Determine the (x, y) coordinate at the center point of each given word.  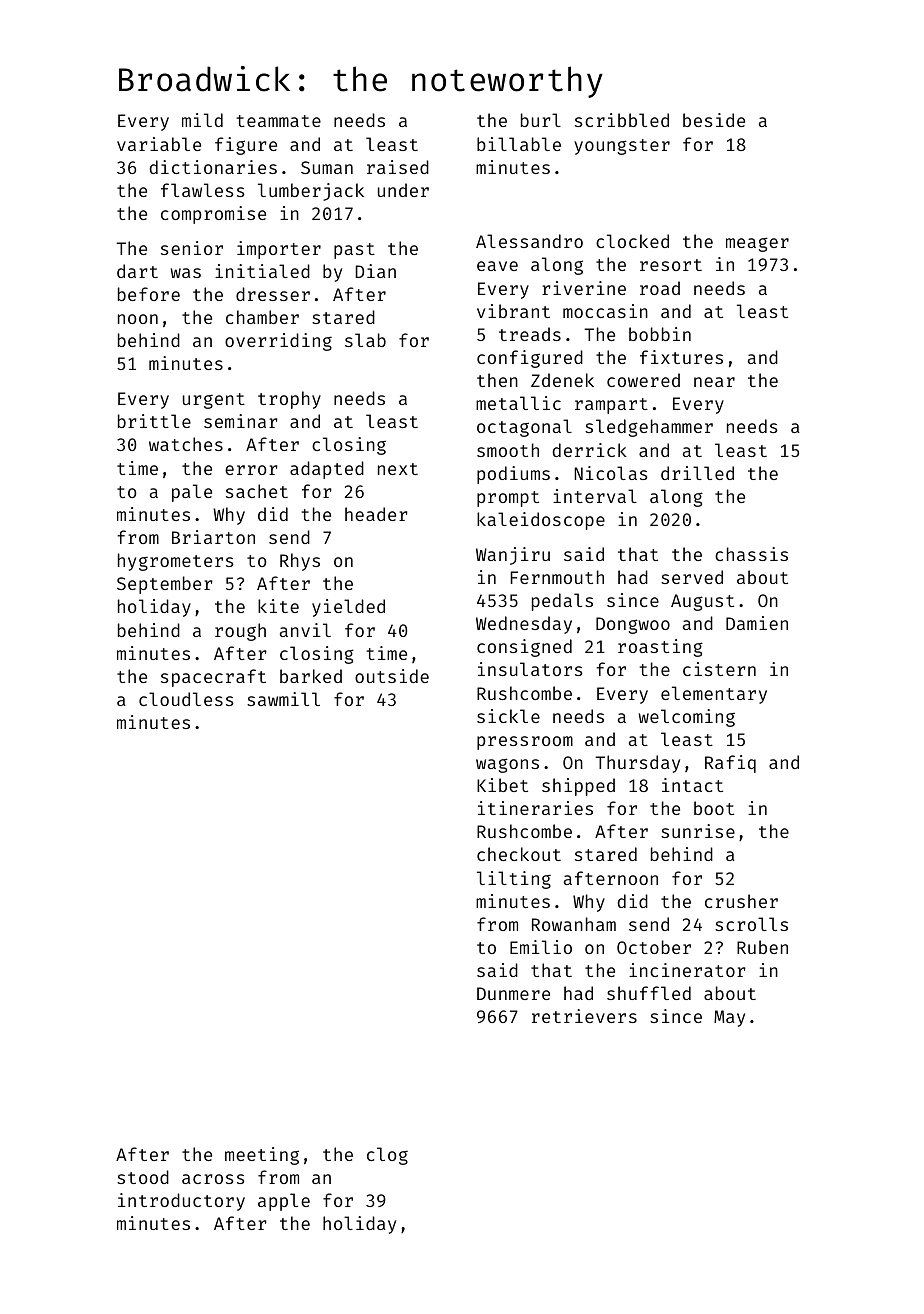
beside (714, 120)
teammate (279, 121)
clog (387, 1156)
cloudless (186, 699)
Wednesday (524, 625)
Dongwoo (633, 625)
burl (541, 120)
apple (284, 1202)
